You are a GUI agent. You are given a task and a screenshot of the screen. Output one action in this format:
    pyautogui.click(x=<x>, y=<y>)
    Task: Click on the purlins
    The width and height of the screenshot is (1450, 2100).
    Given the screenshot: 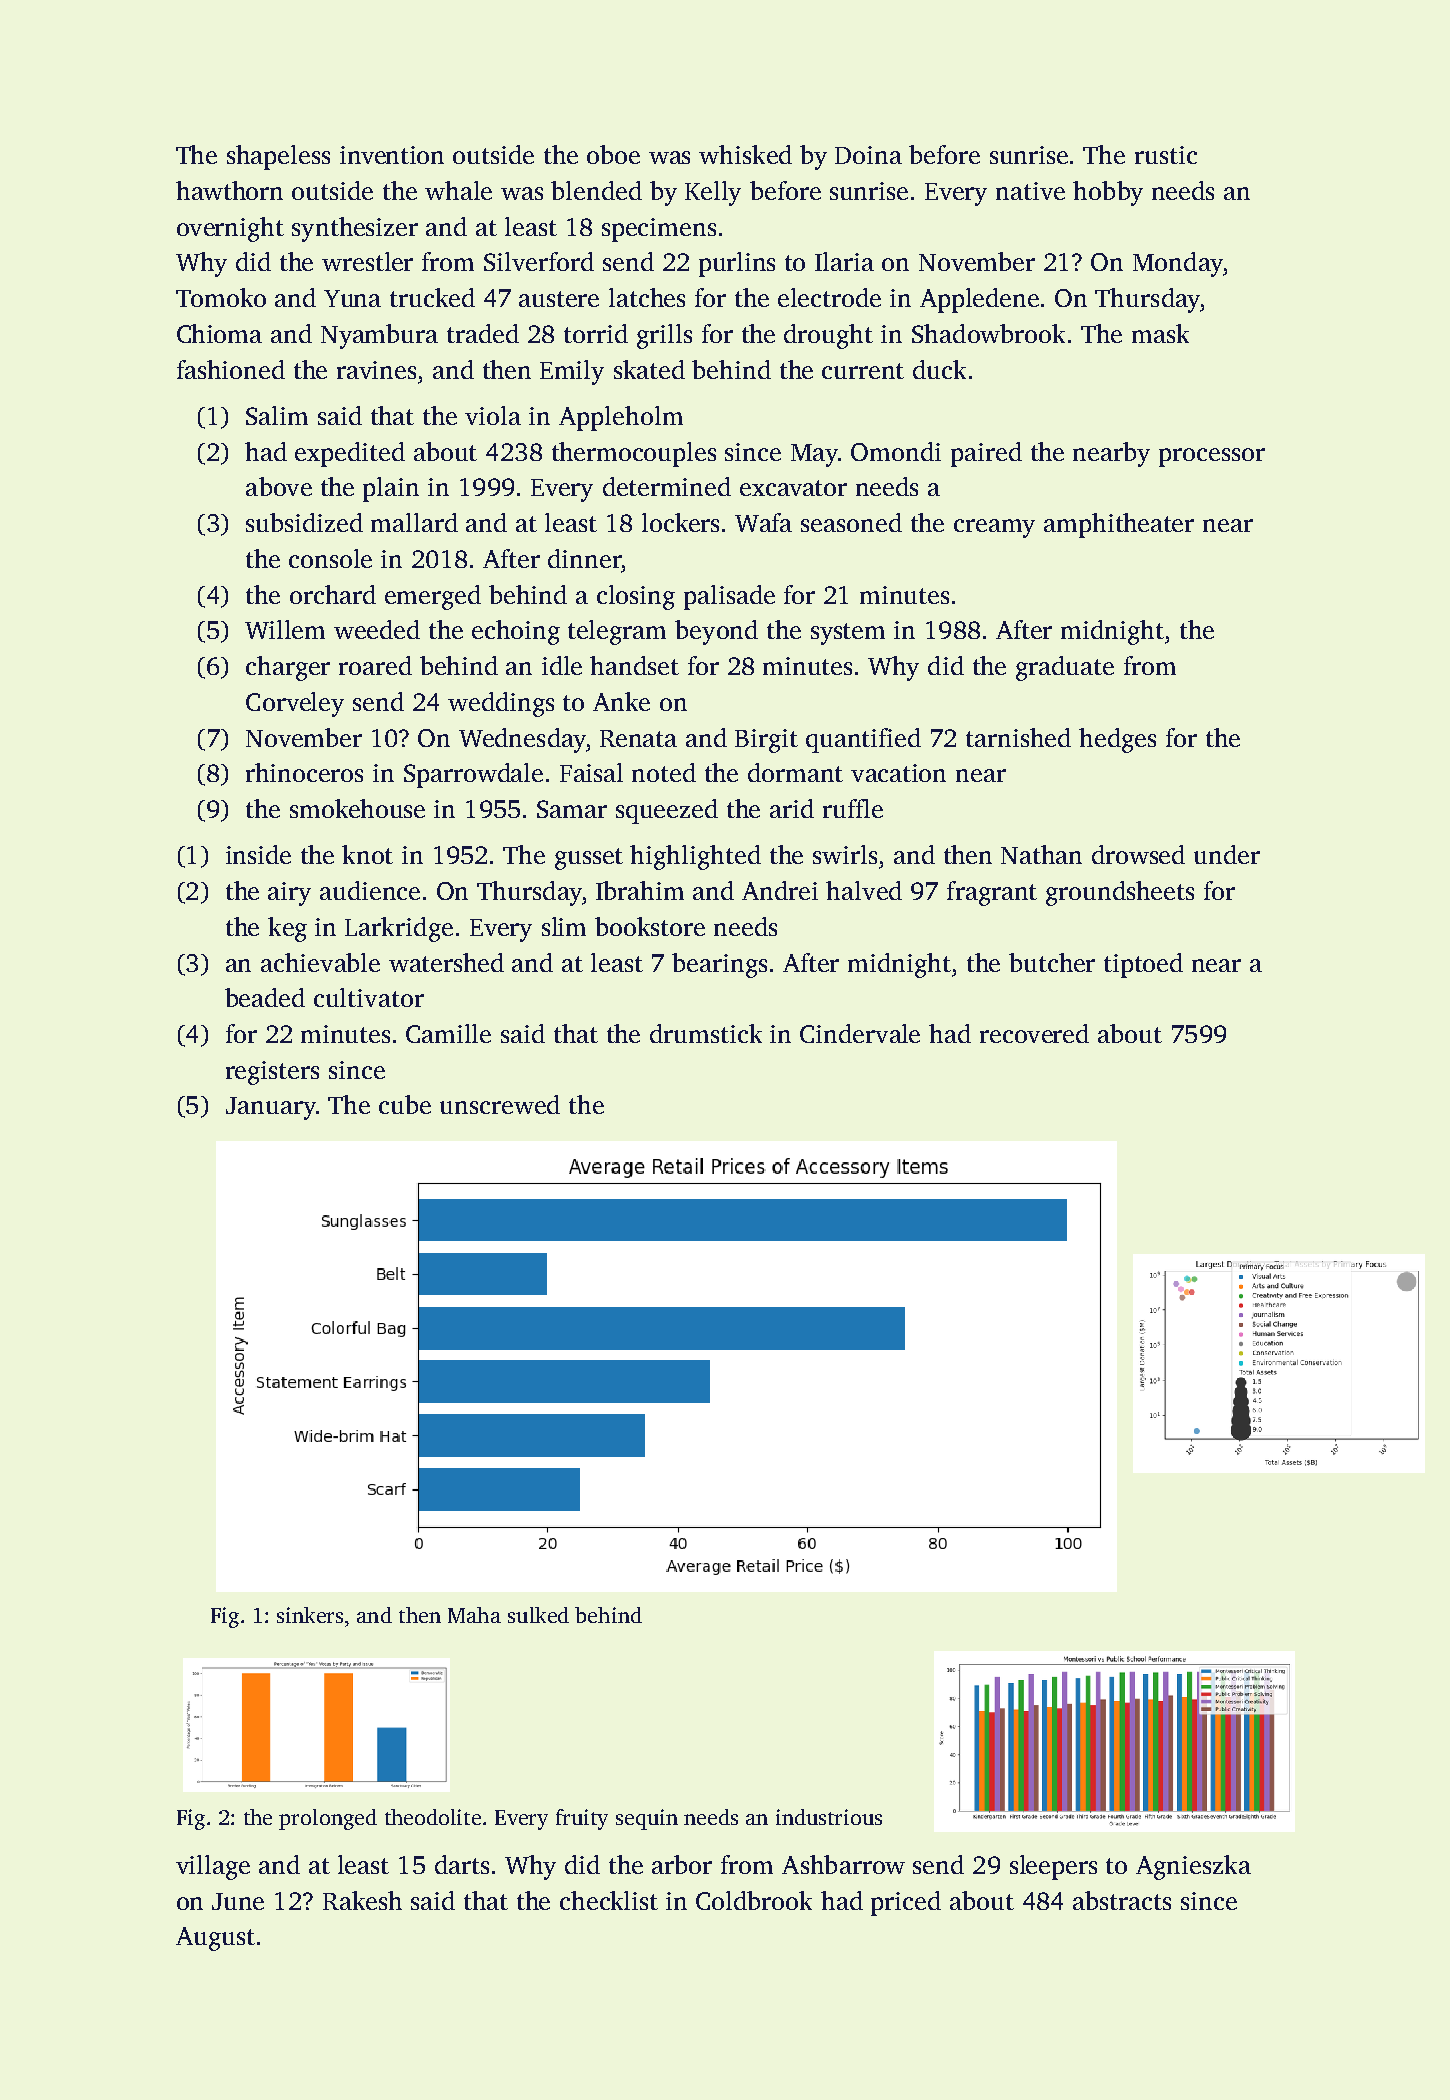 What is the action you would take?
    pyautogui.click(x=737, y=264)
